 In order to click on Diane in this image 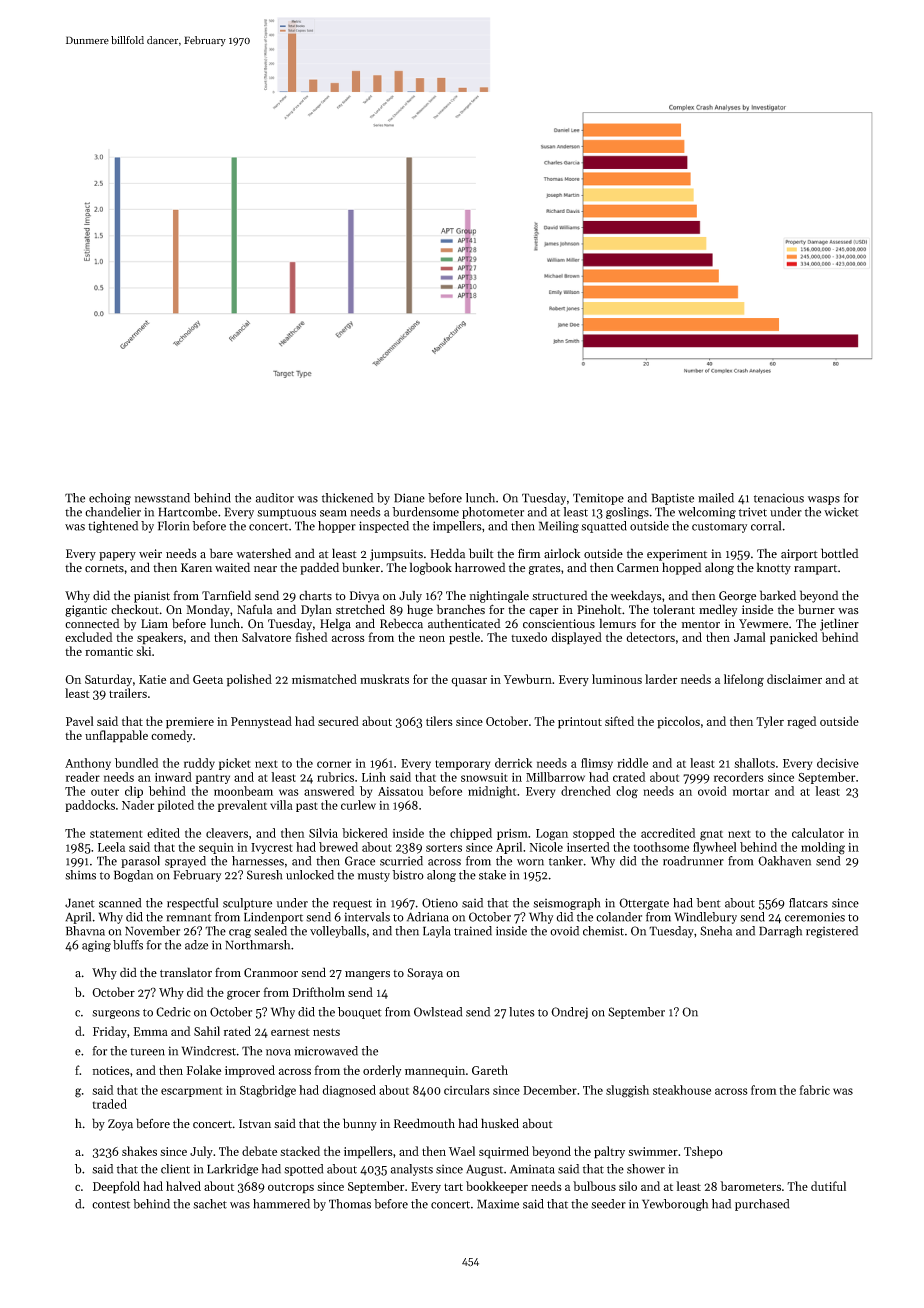, I will do `click(409, 498)`.
